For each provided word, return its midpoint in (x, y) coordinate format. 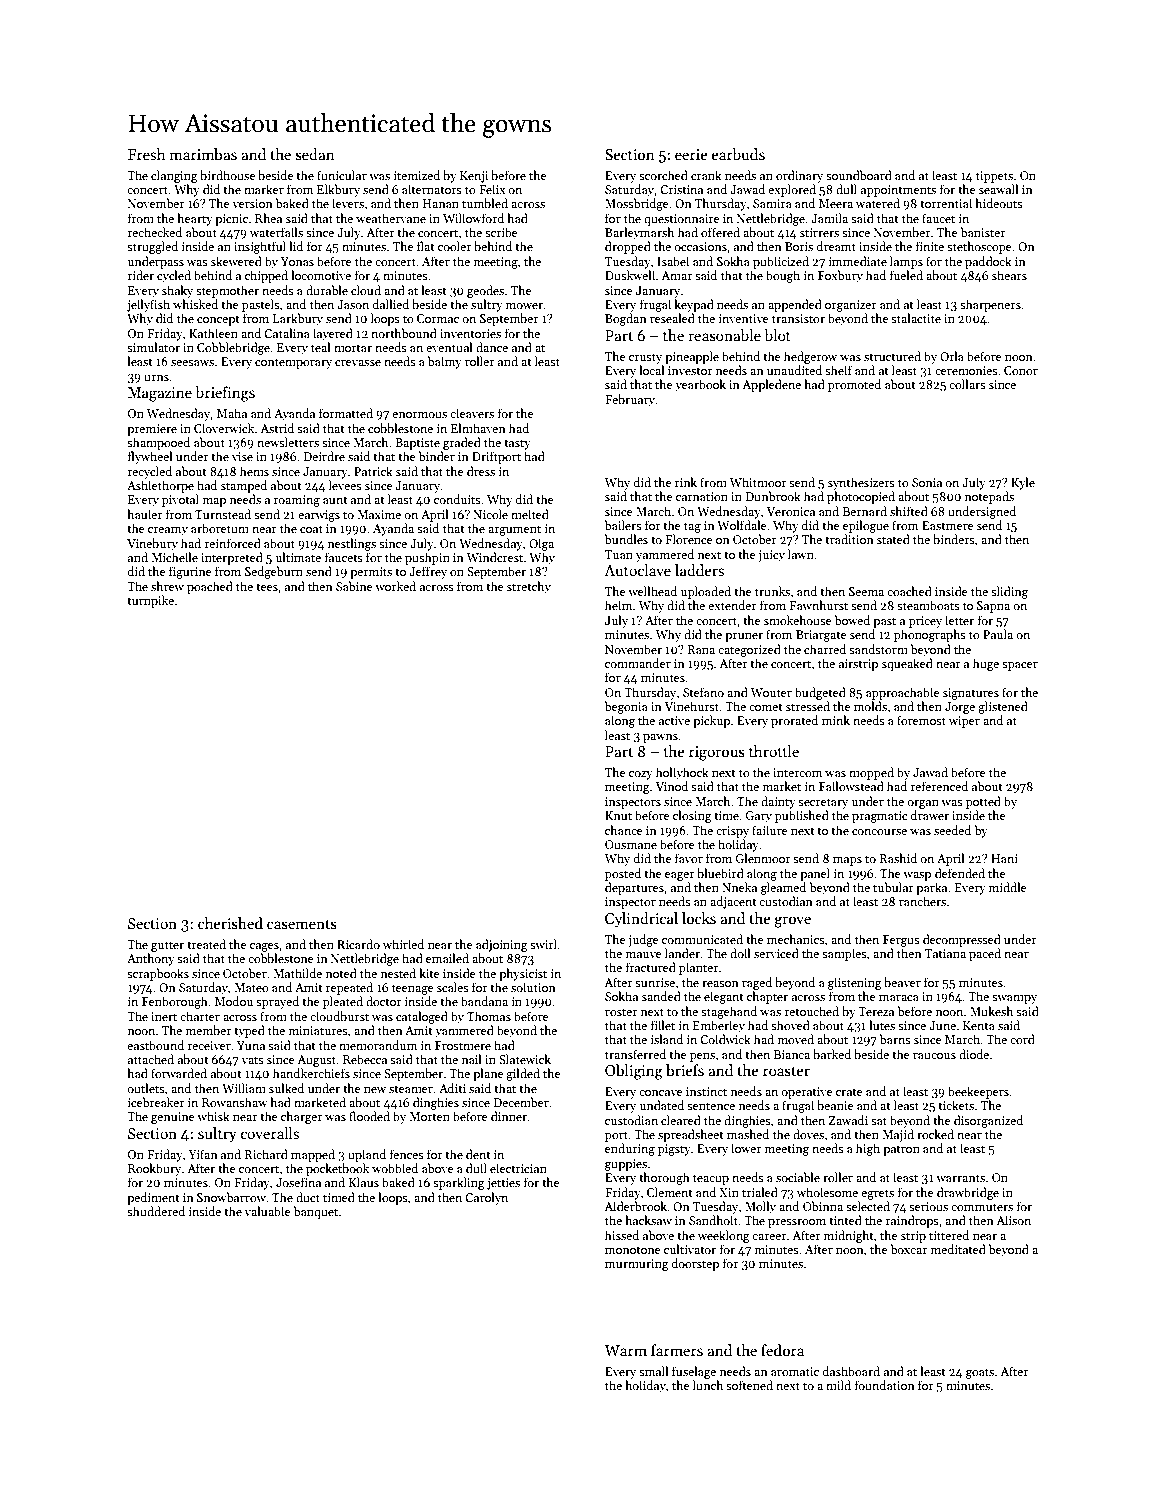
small (654, 1371)
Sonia (927, 482)
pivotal (180, 500)
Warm (625, 1350)
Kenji (474, 177)
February (630, 400)
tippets (994, 177)
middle (1008, 887)
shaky (177, 291)
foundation (885, 1385)
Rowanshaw (235, 1102)
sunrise (655, 982)
